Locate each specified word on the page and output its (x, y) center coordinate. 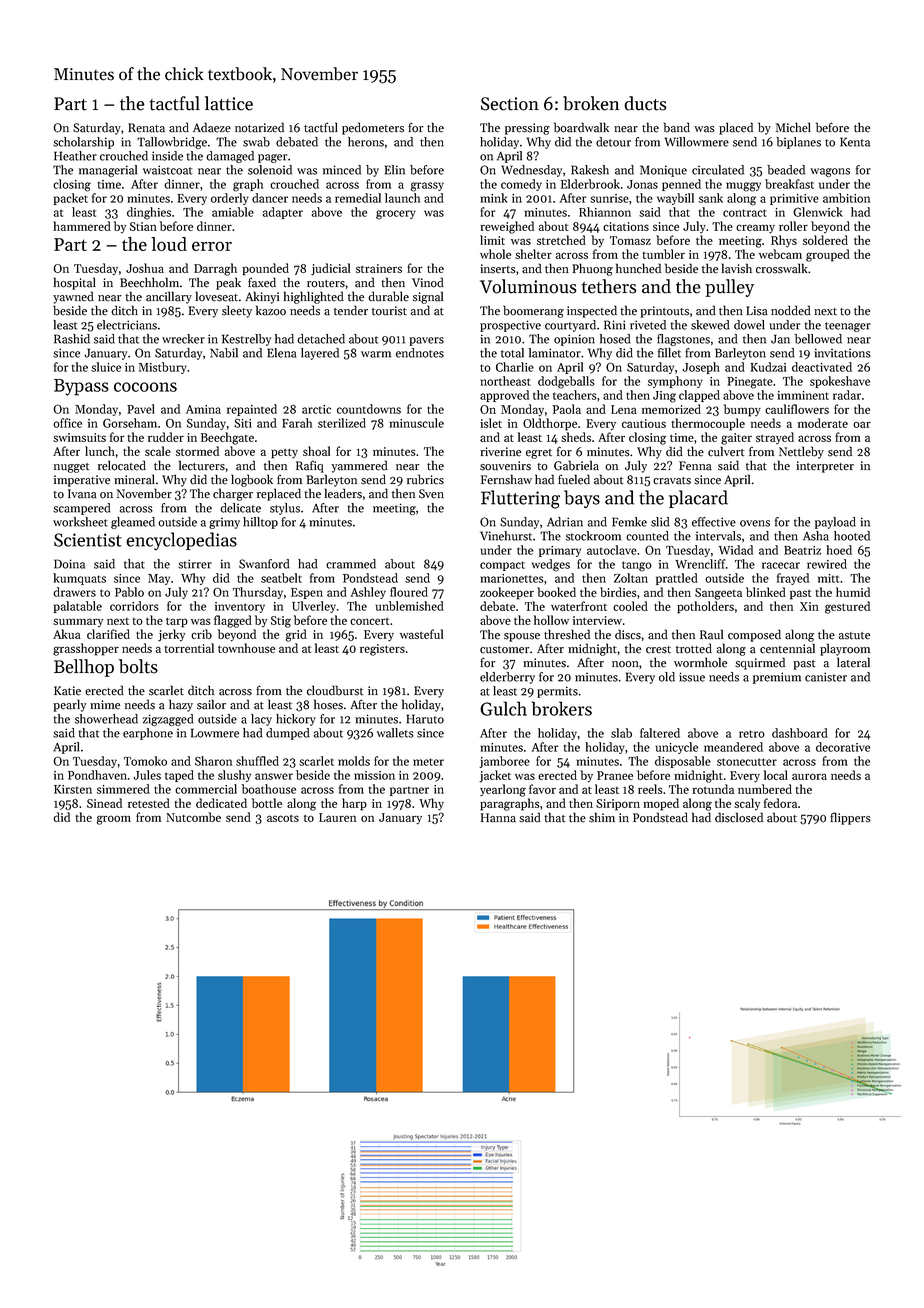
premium (777, 678)
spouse (522, 637)
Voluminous (528, 286)
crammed (351, 564)
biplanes (798, 143)
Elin (395, 170)
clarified (108, 634)
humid (853, 592)
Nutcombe (193, 817)
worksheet (80, 522)
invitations (842, 353)
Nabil (224, 353)
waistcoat (167, 170)
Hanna (498, 818)
